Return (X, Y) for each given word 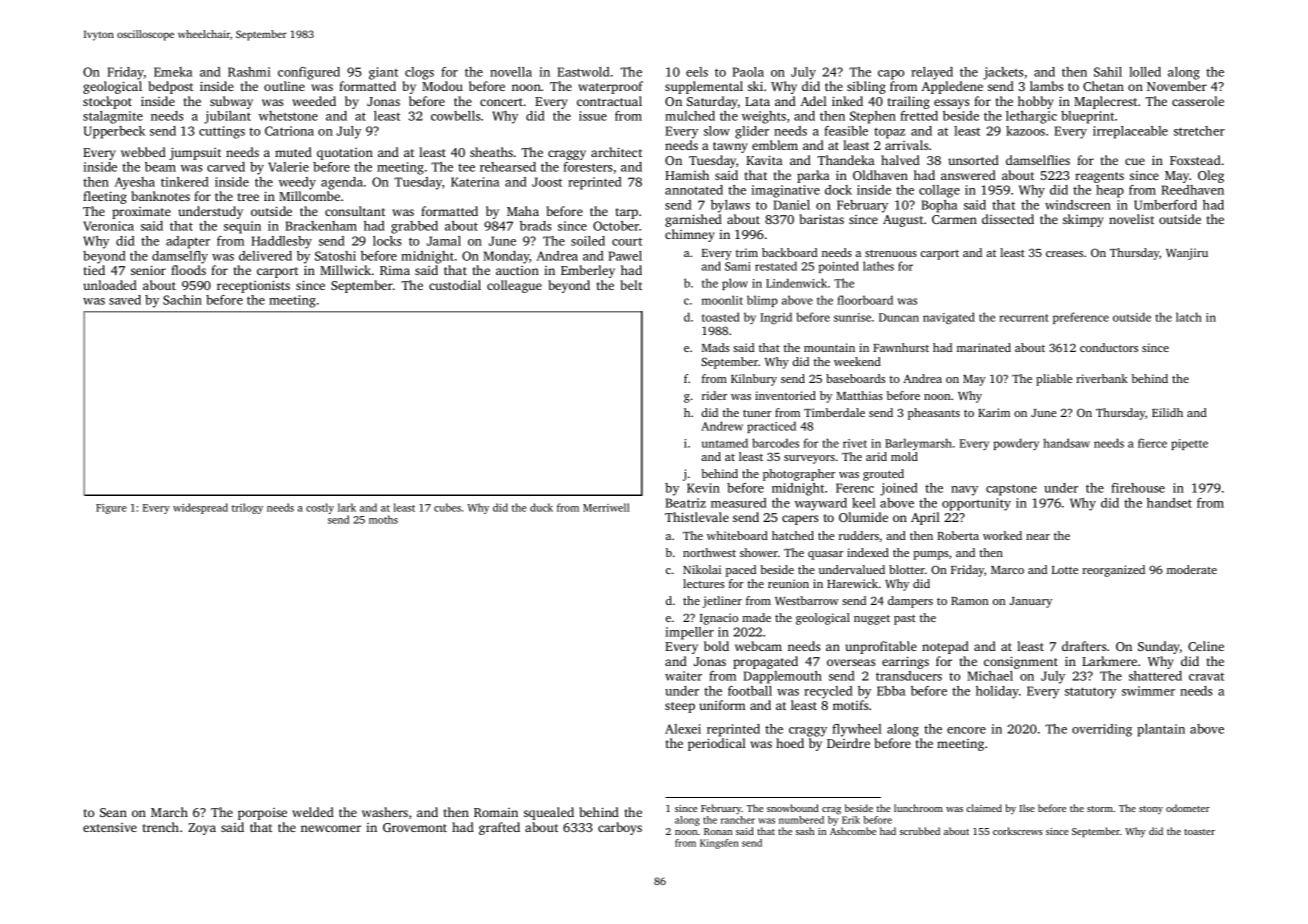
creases (1064, 254)
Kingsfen (719, 844)
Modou (442, 86)
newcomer (331, 828)
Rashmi (249, 72)
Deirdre (848, 743)
